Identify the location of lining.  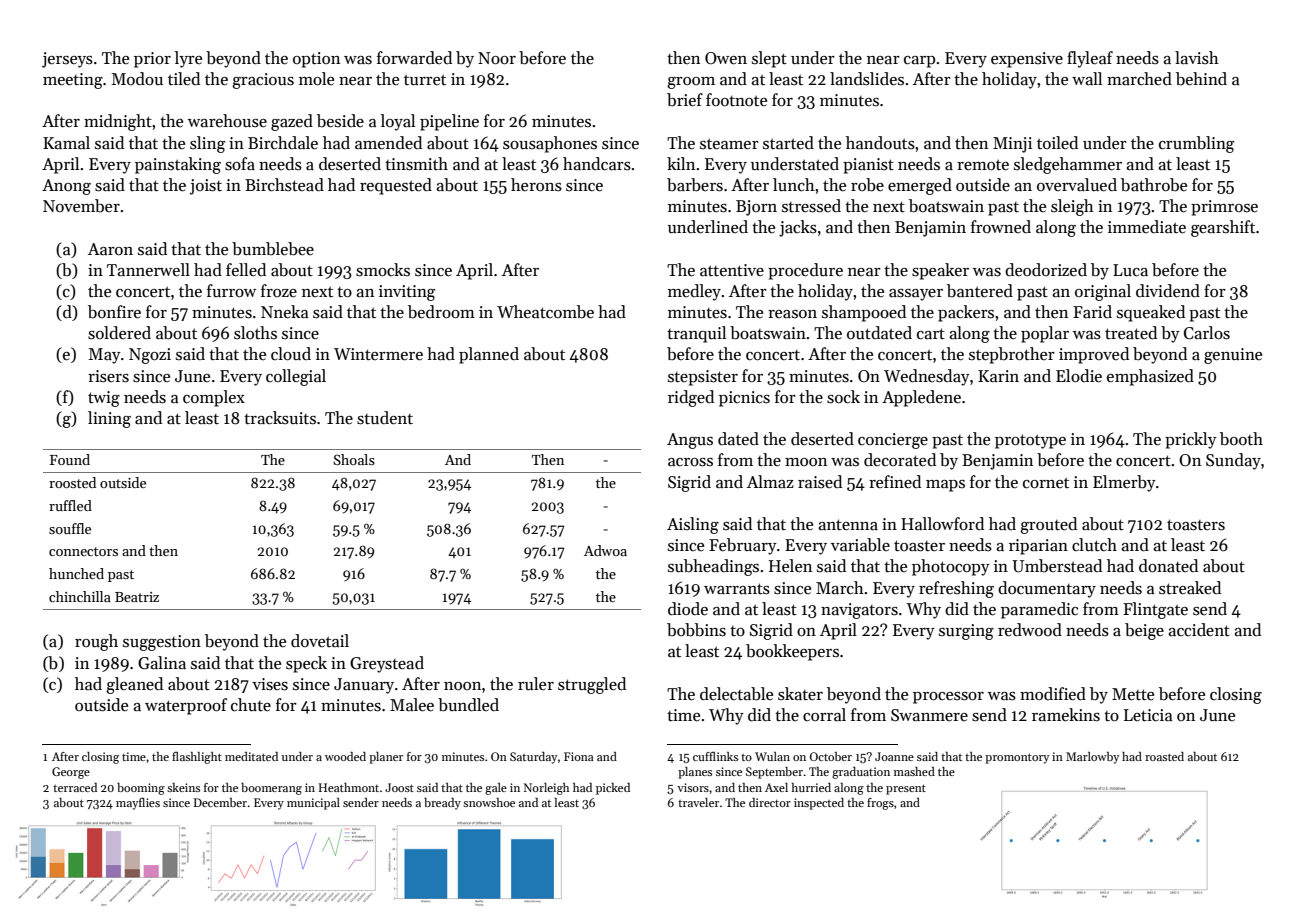
(109, 419).
